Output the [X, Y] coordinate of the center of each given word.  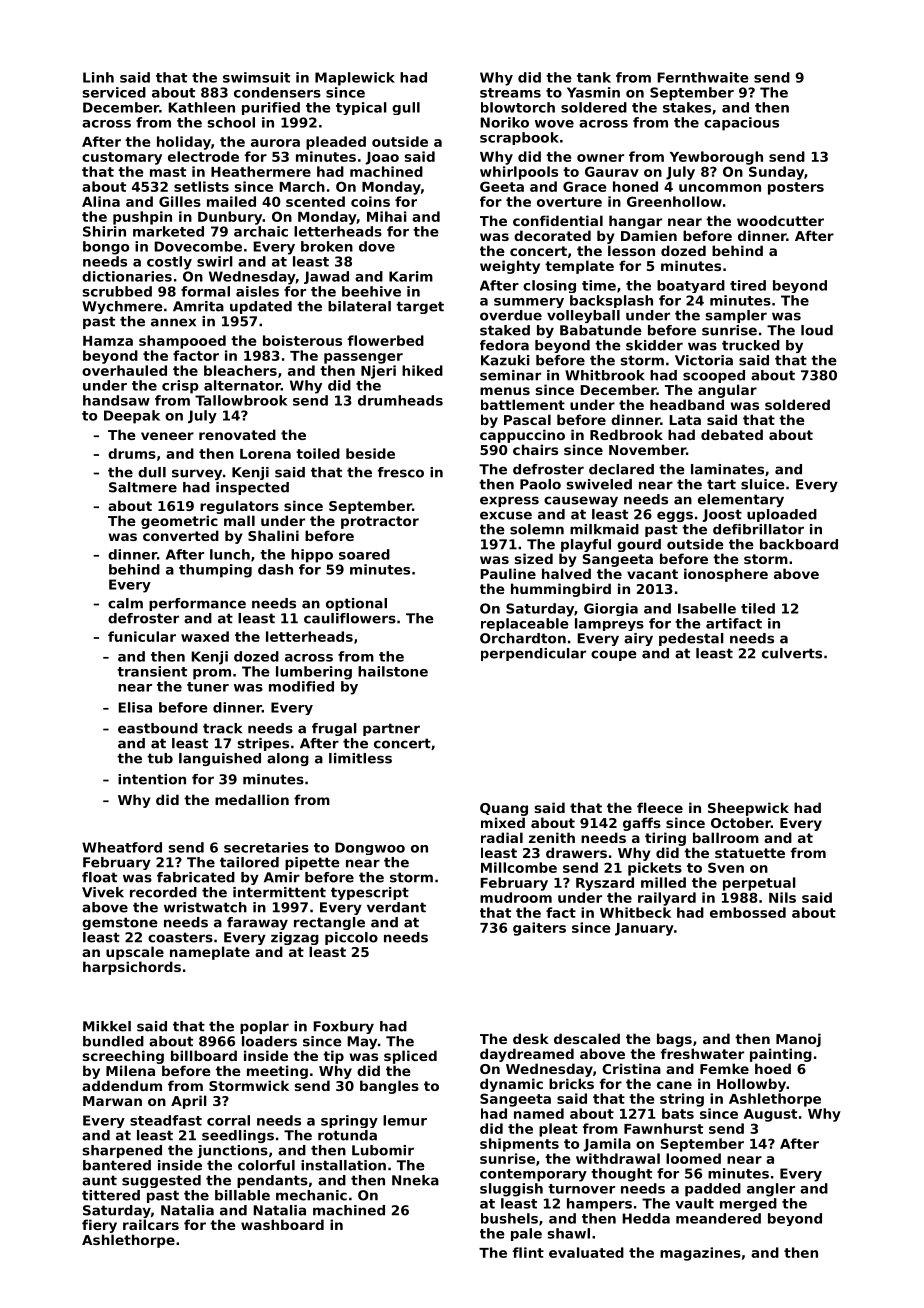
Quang [504, 809]
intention [152, 779]
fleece [660, 807]
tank [594, 77]
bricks [571, 1083]
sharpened [122, 1151]
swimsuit [256, 77]
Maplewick [355, 79]
